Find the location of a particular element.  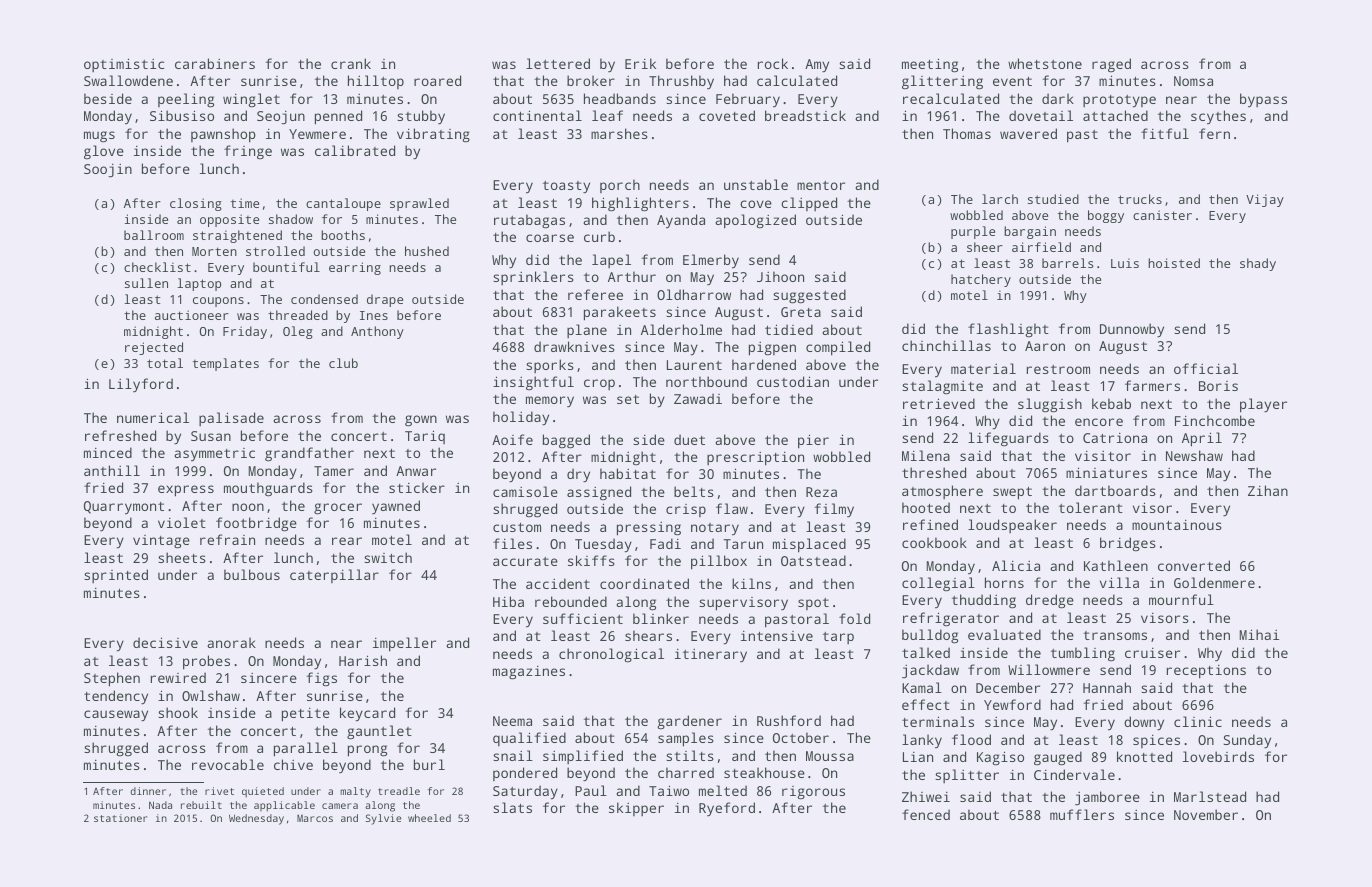

vintage is located at coordinates (161, 542).
